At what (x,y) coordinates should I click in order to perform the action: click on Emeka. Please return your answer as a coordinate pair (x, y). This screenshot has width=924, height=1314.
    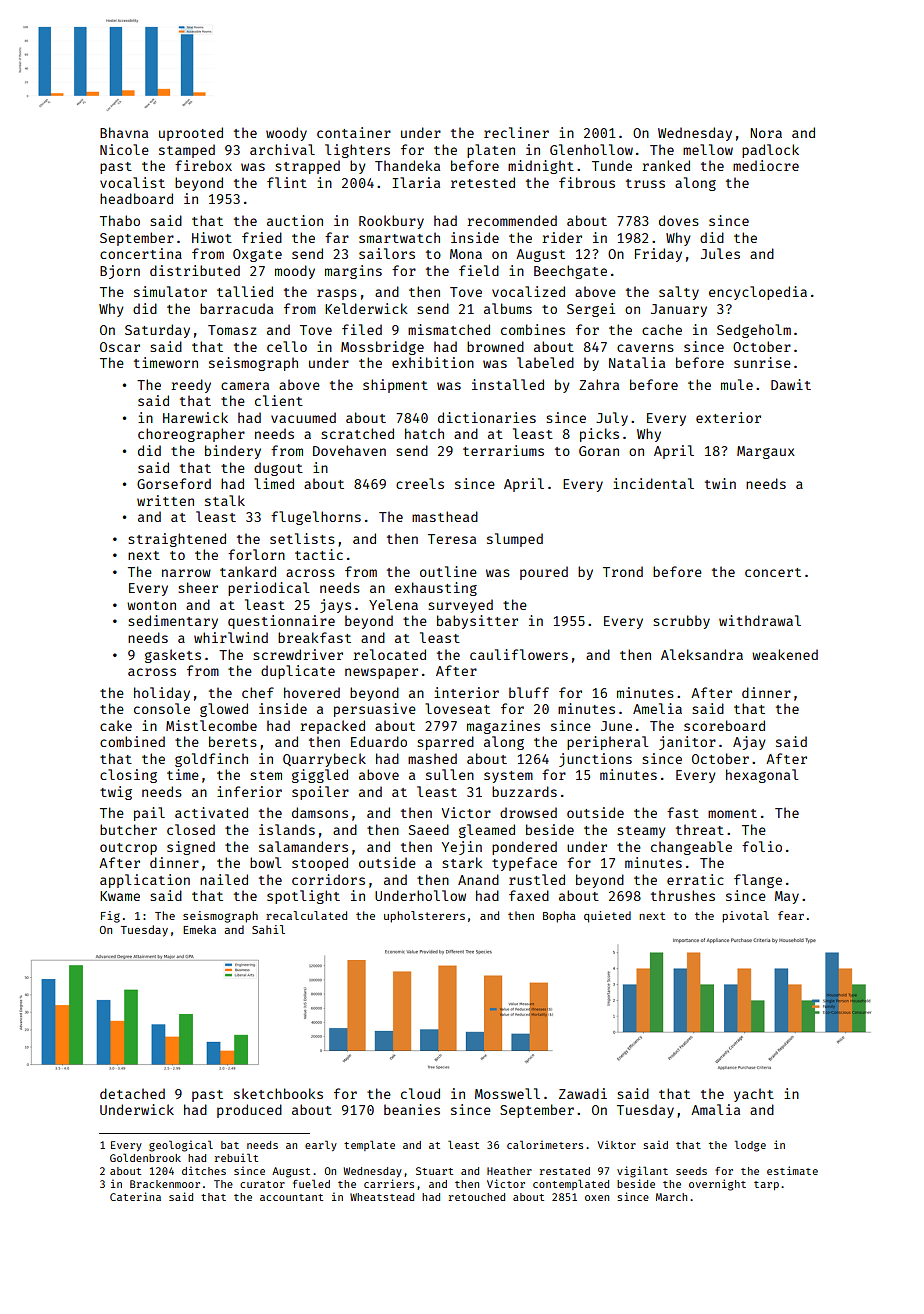
    Looking at the image, I should click on (199, 929).
